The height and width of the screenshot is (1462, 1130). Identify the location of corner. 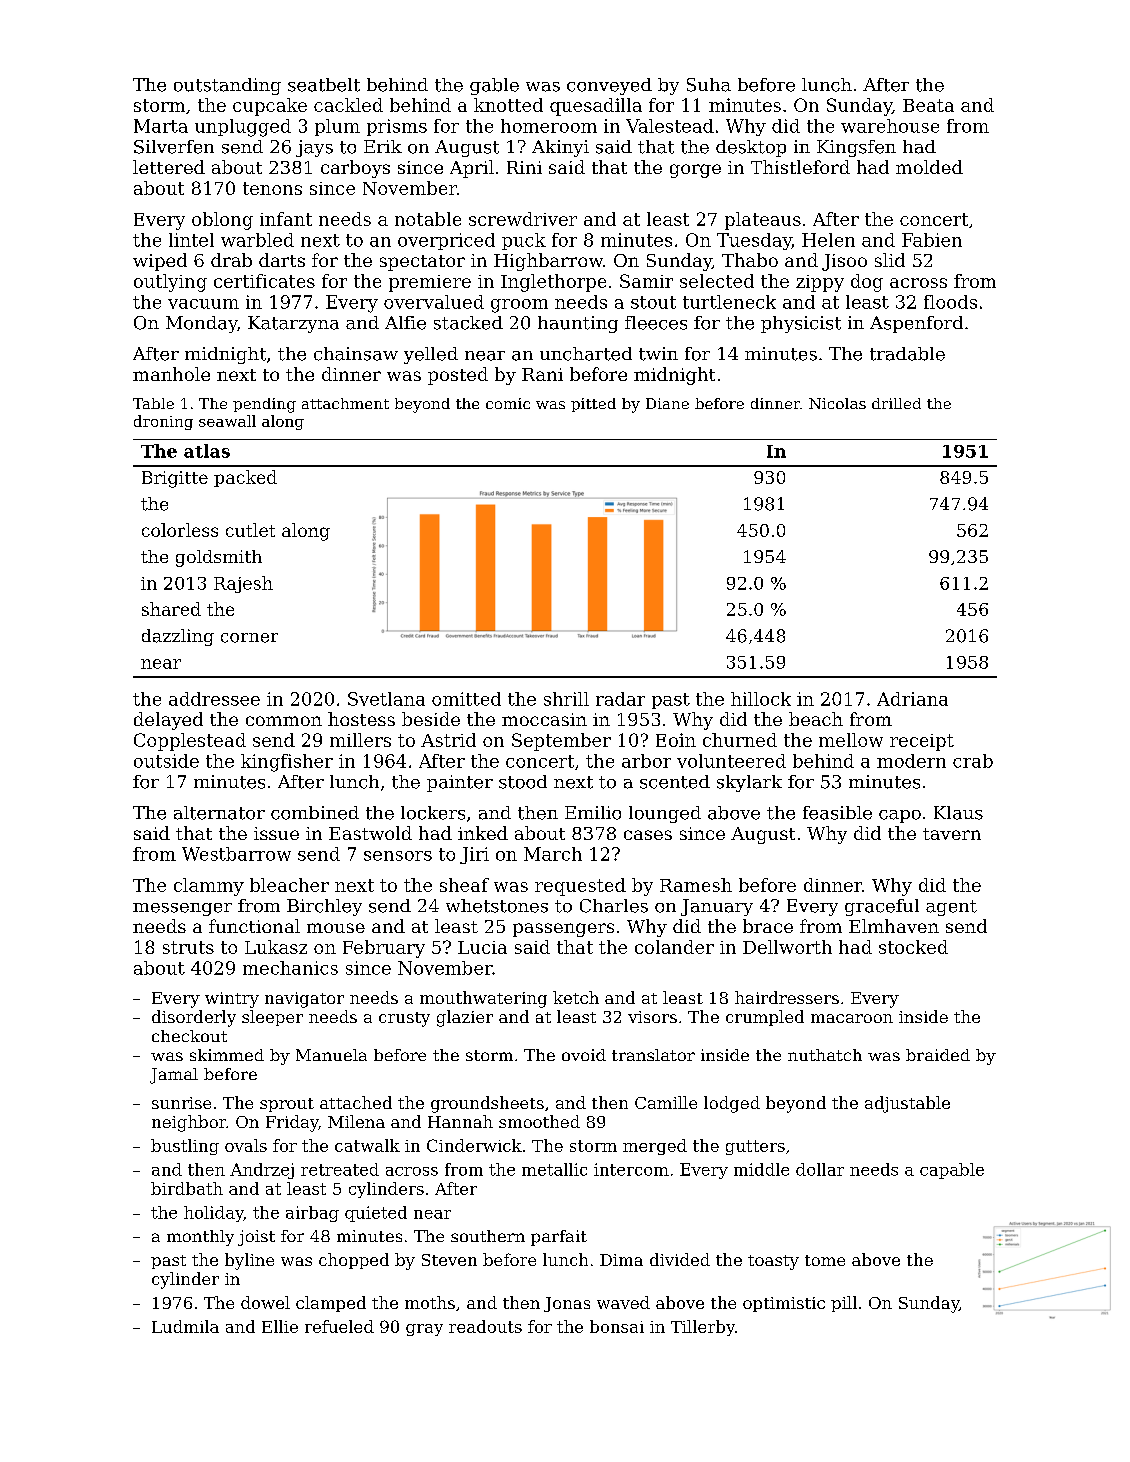
(249, 638).
